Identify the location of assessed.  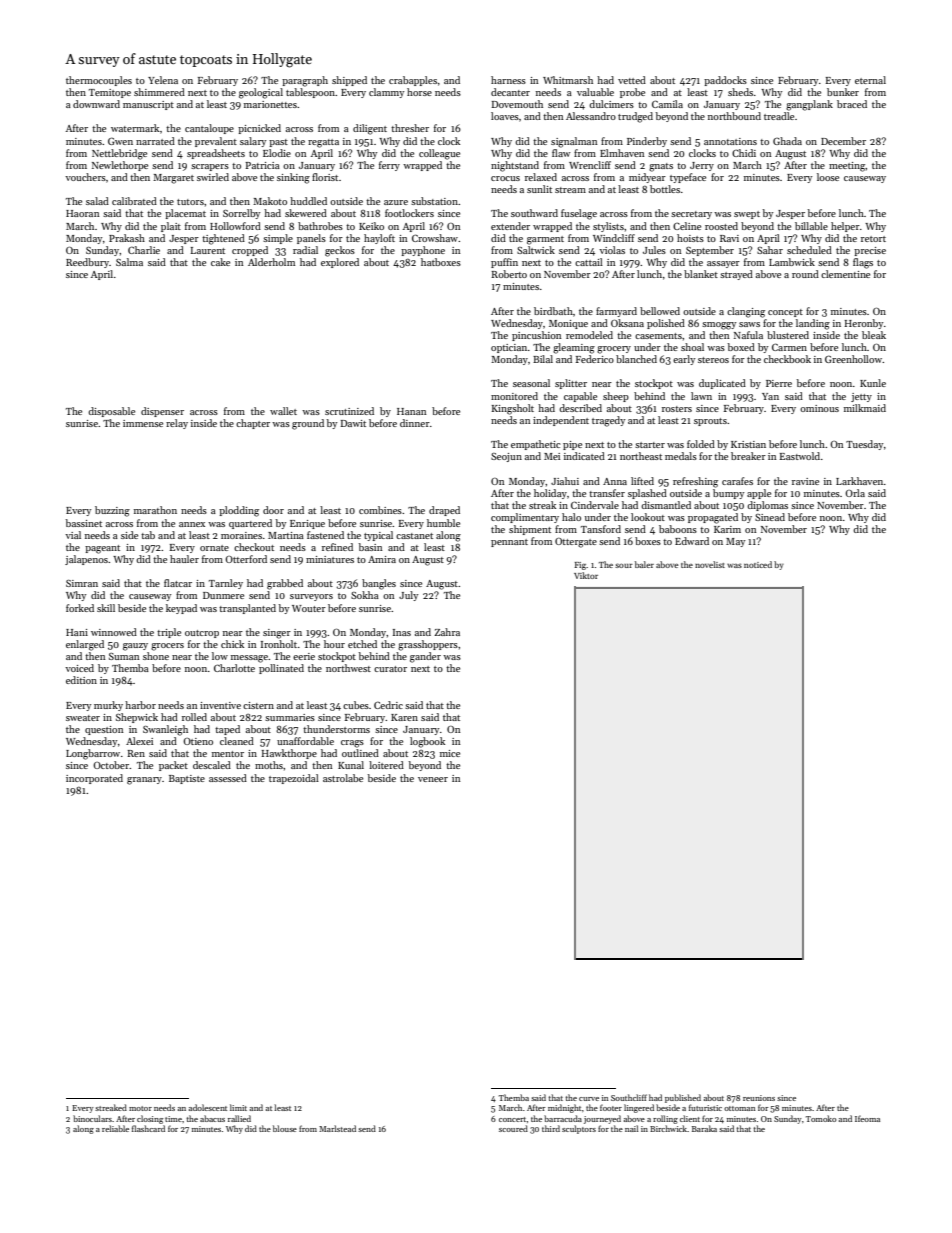
(228, 778).
